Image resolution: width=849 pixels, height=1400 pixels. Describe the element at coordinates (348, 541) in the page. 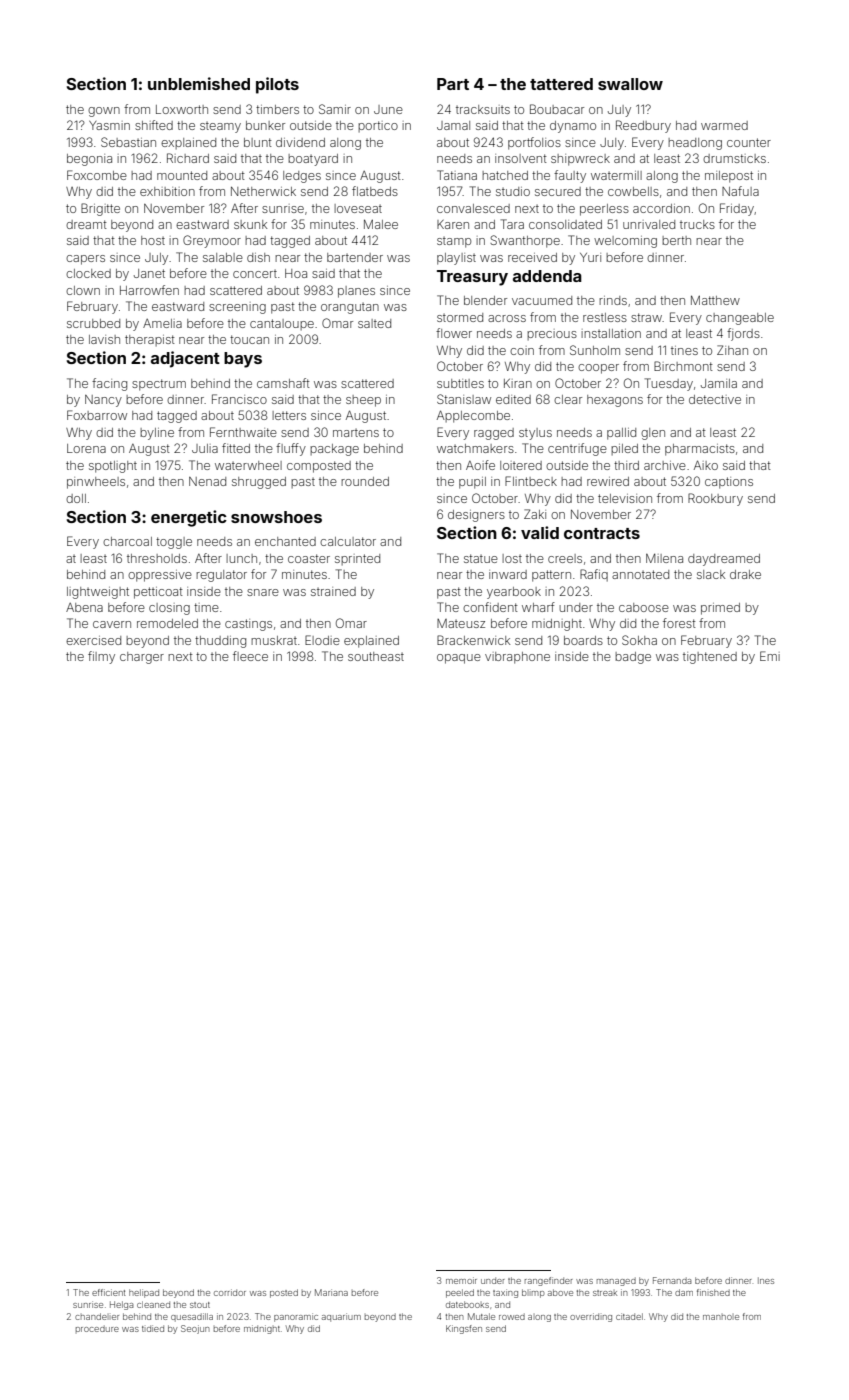

I see `calculator` at that location.
